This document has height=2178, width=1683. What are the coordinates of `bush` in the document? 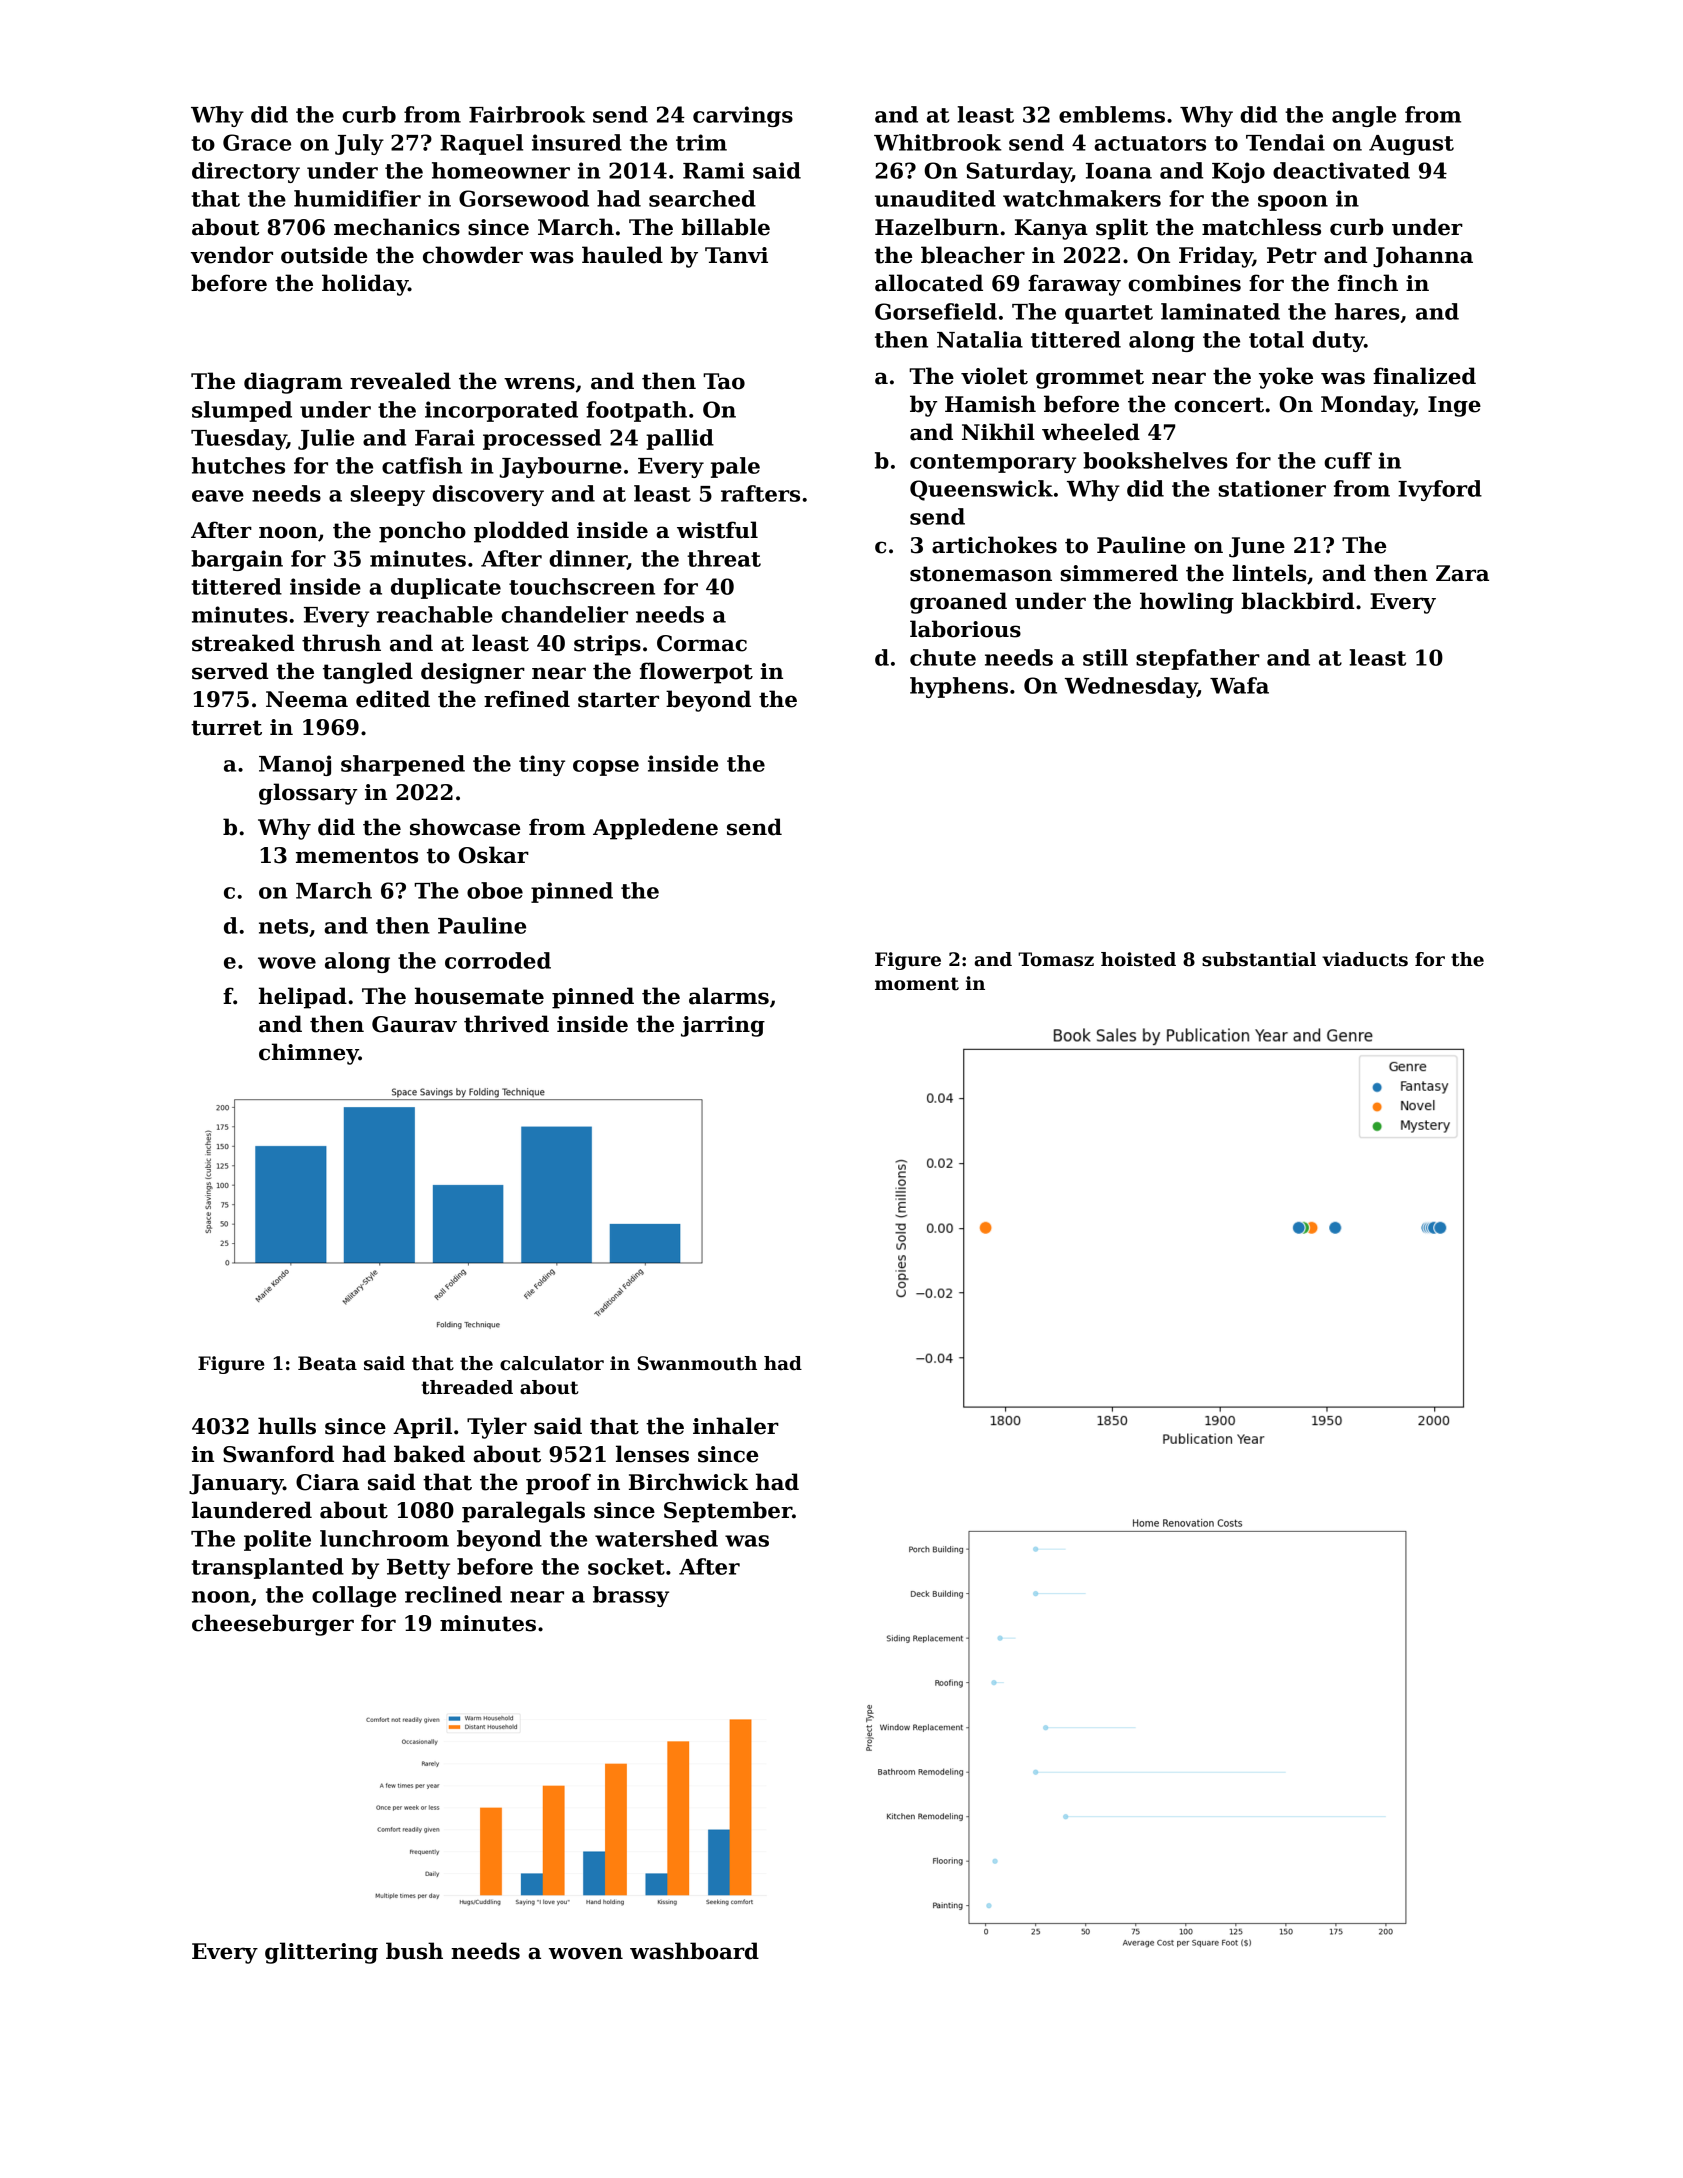 It's located at (414, 1951).
